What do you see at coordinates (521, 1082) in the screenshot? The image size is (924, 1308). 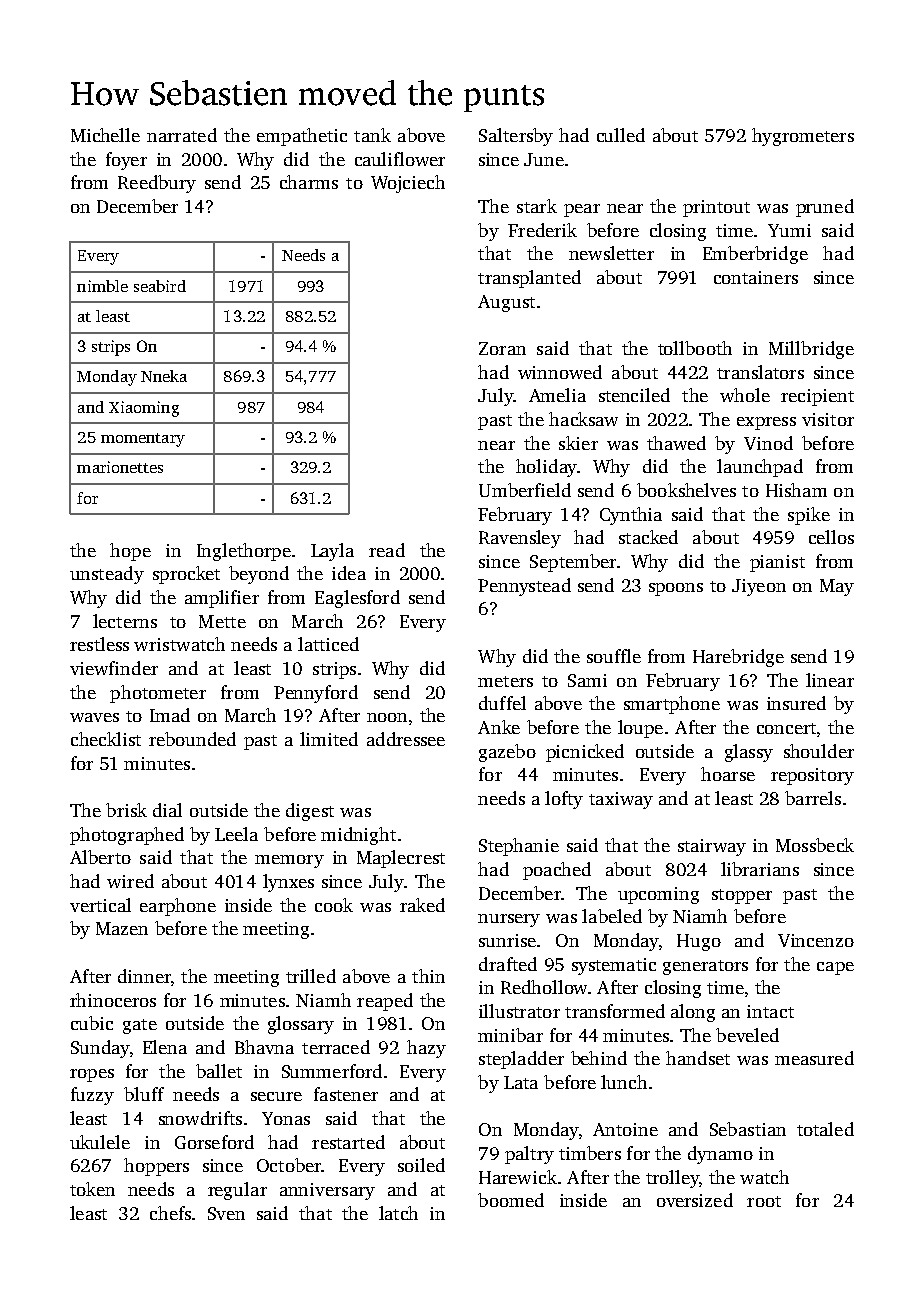 I see `Lata` at bounding box center [521, 1082].
